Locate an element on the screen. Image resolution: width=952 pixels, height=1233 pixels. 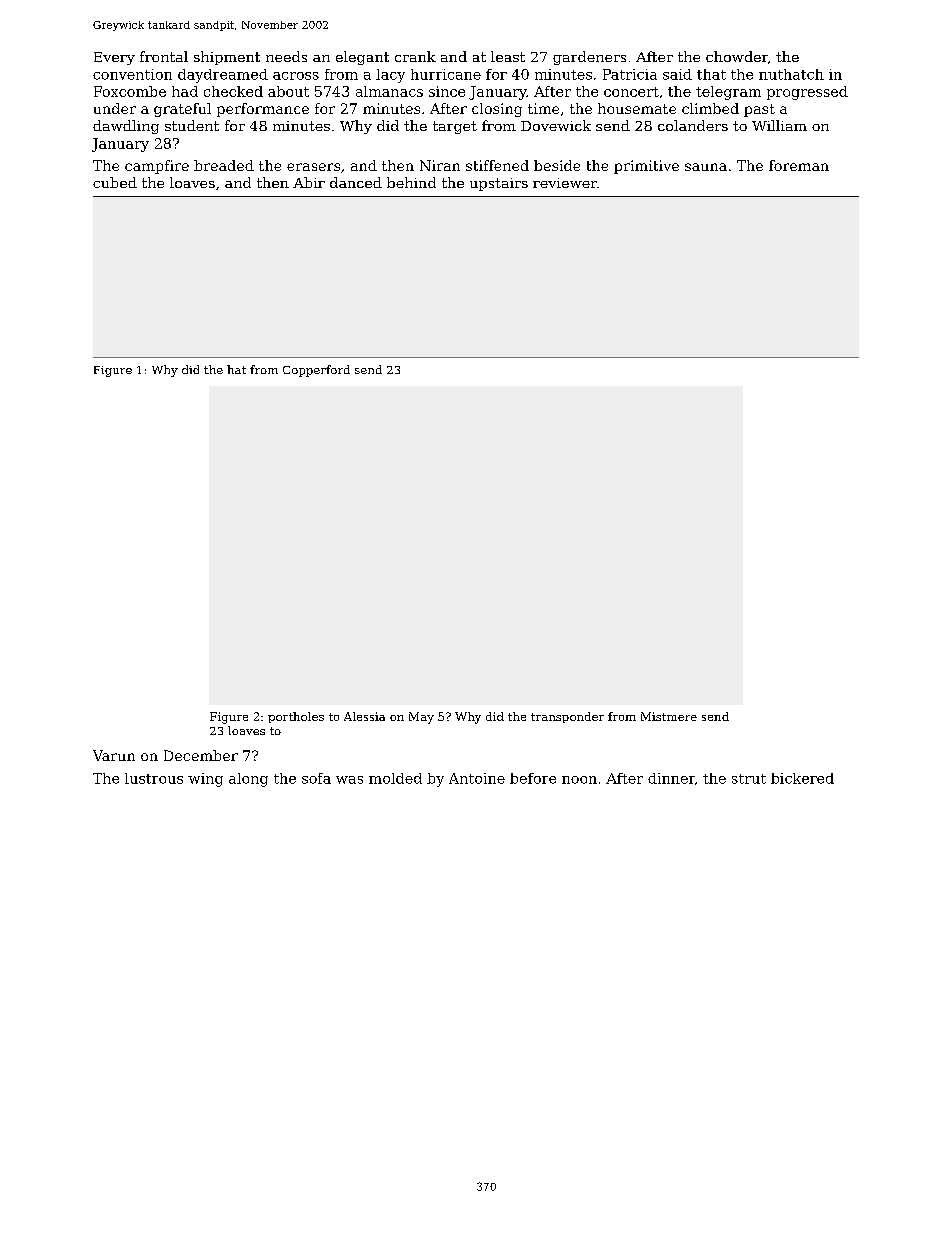
May is located at coordinates (421, 718).
